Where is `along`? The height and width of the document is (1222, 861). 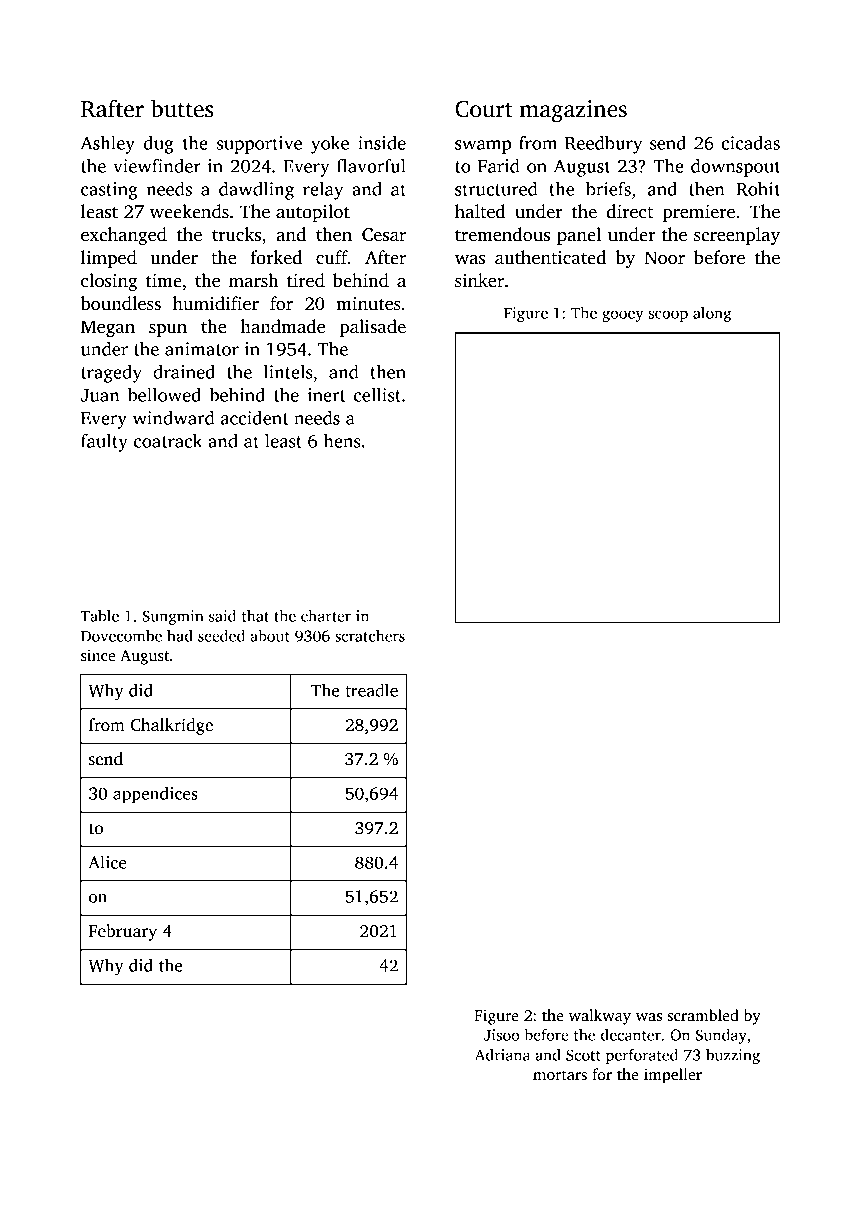
along is located at coordinates (712, 314).
